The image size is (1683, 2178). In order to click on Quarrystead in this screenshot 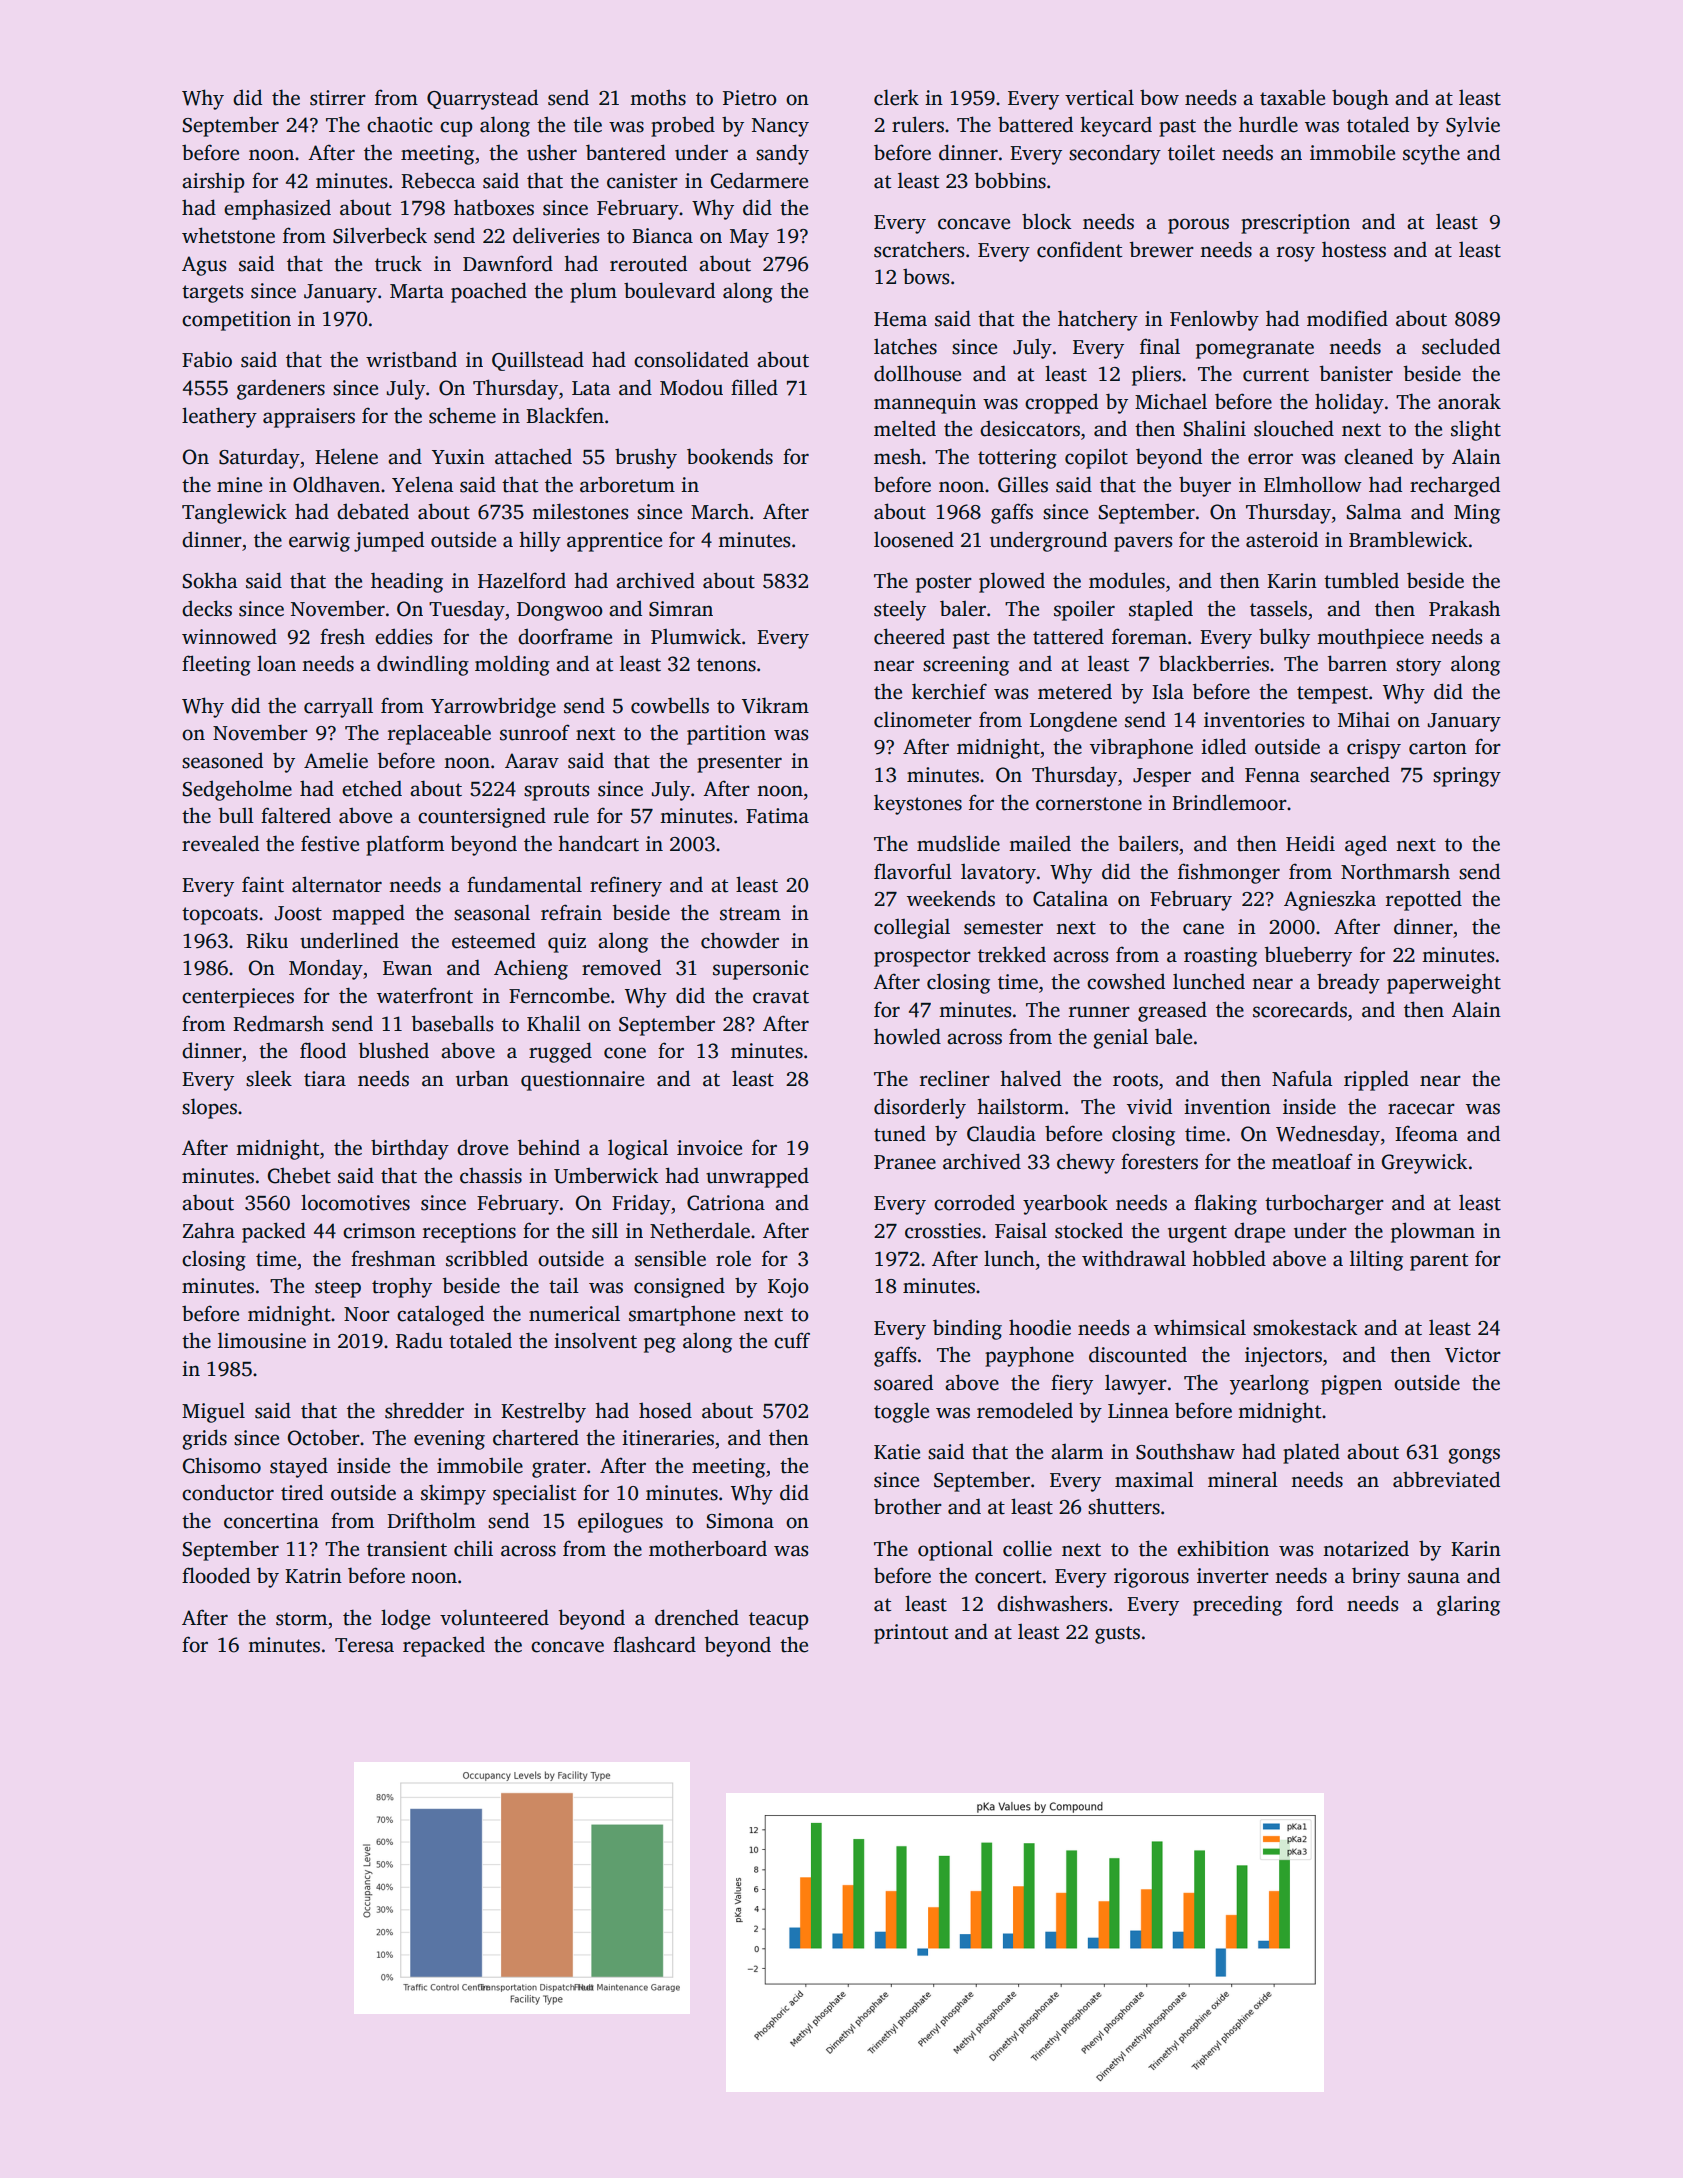, I will do `click(482, 99)`.
